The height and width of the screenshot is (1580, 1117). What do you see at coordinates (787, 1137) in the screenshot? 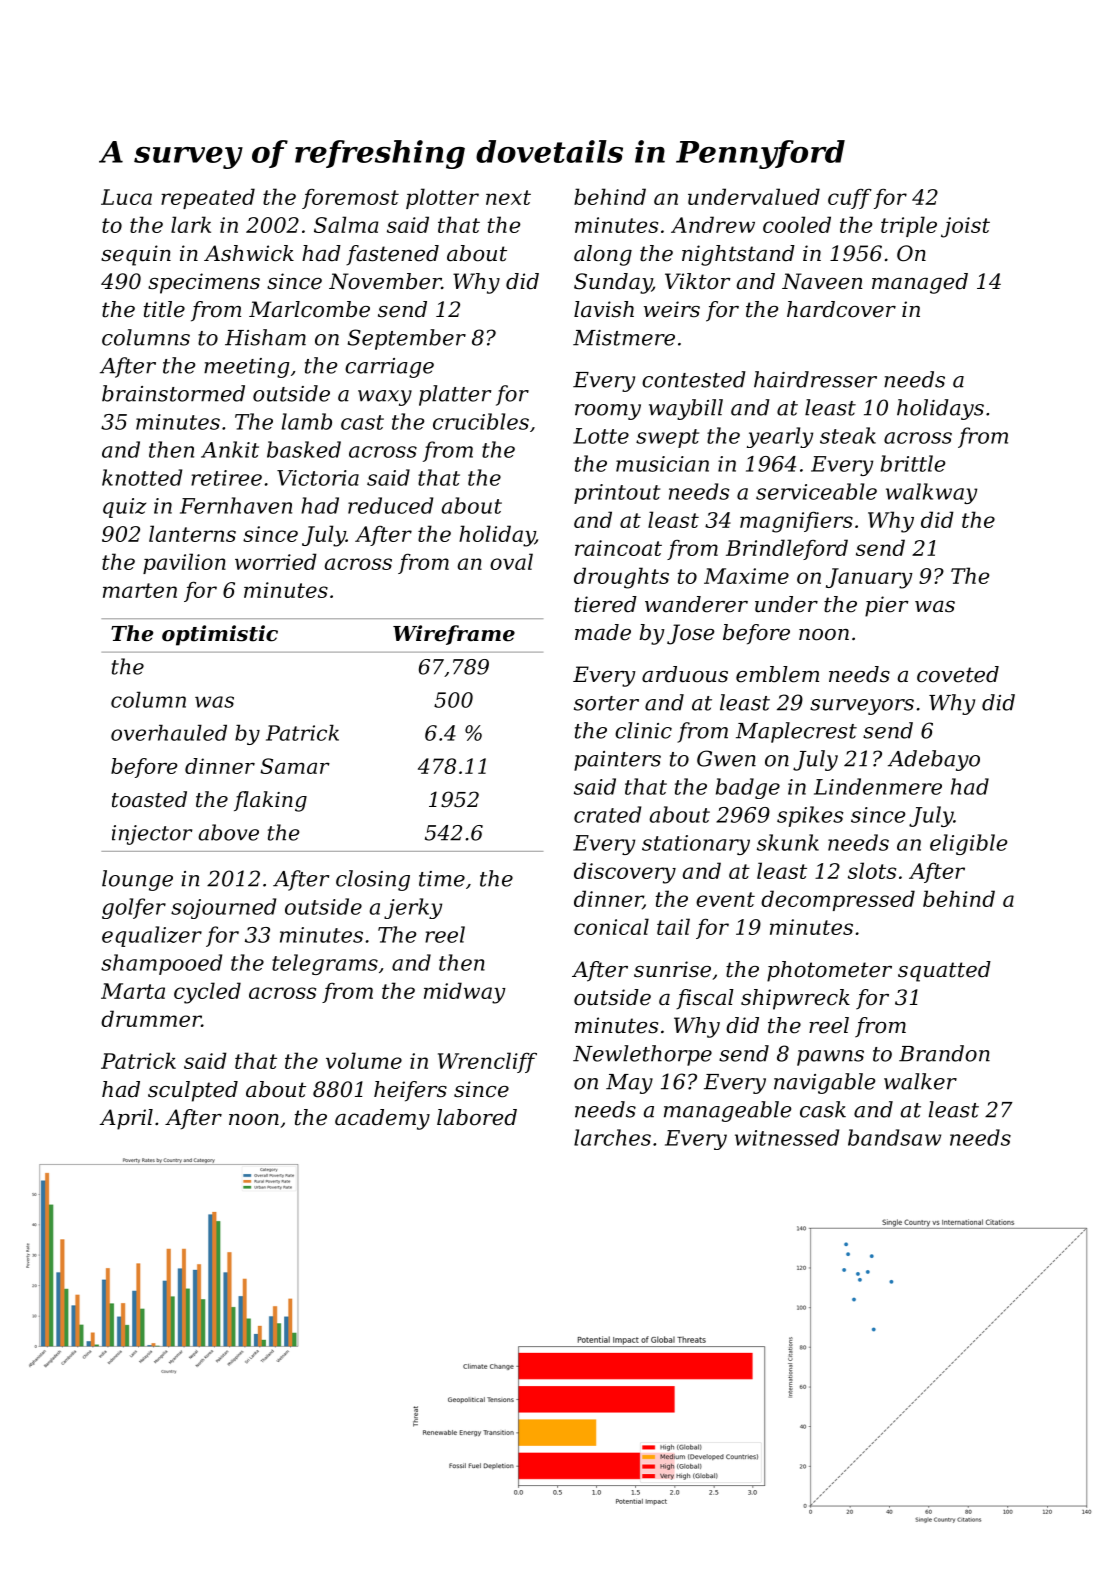
I see `witnessed` at bounding box center [787, 1137].
